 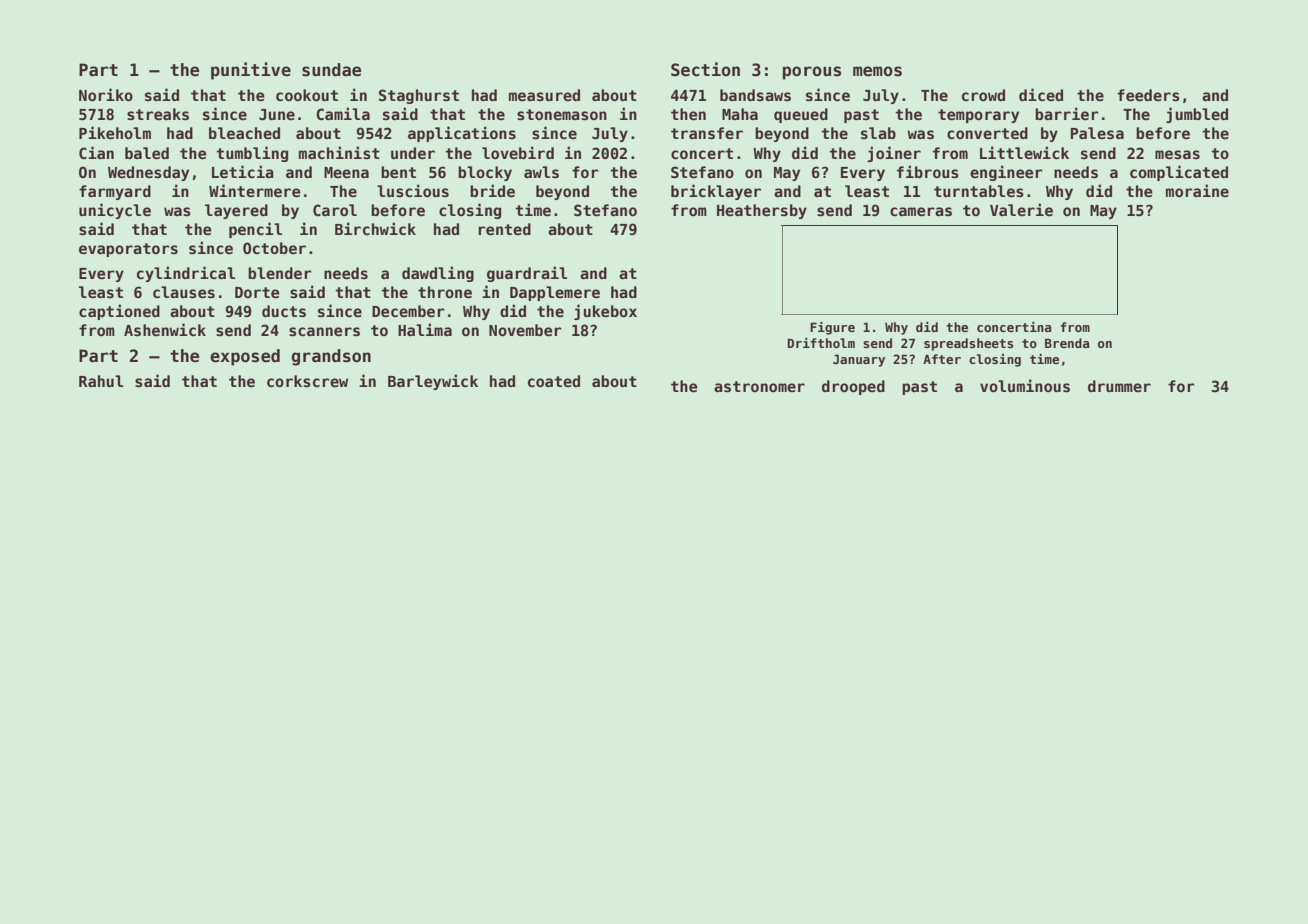 What do you see at coordinates (1006, 173) in the screenshot?
I see `engineer` at bounding box center [1006, 173].
